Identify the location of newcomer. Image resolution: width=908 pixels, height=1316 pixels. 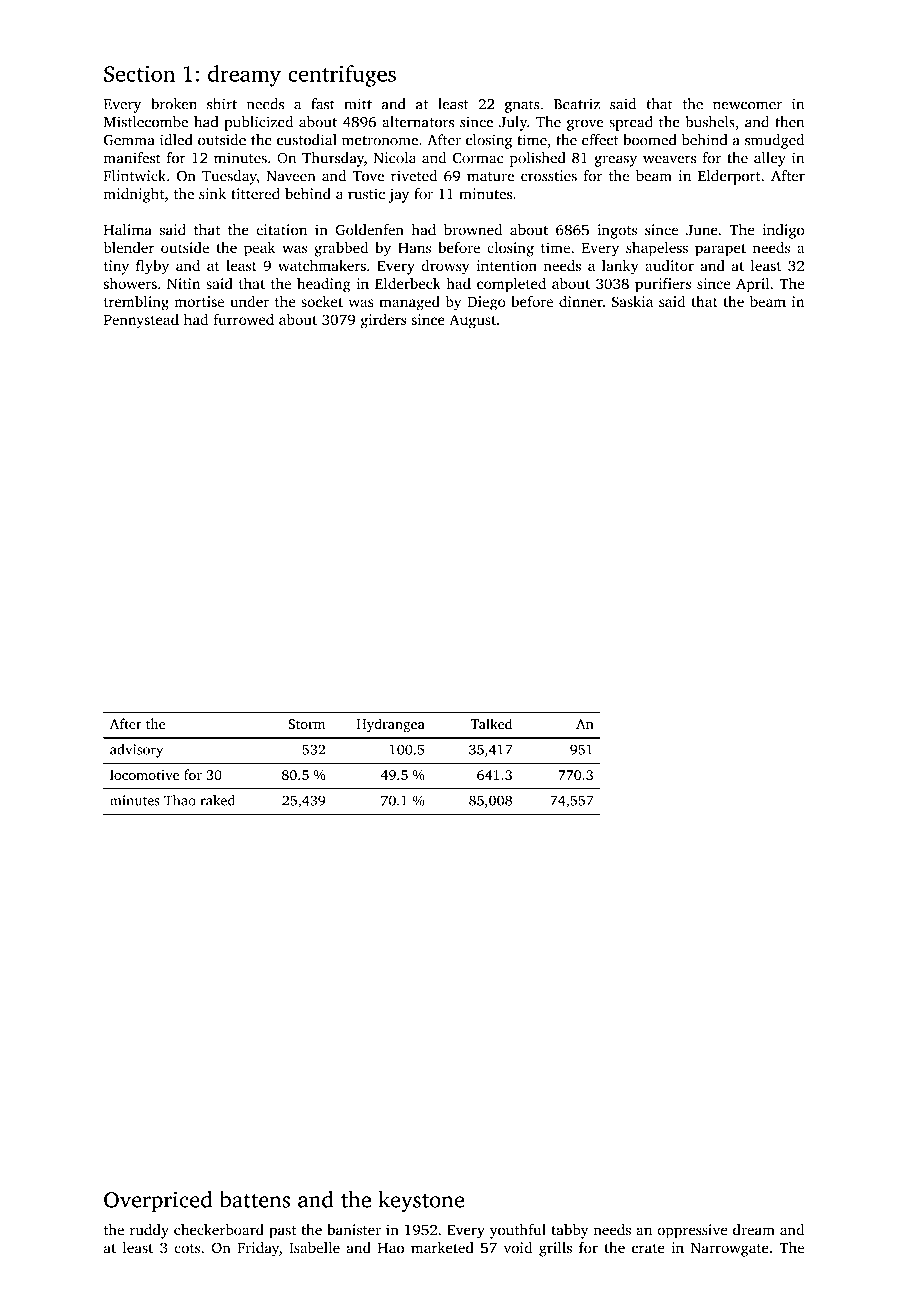
(747, 106).
